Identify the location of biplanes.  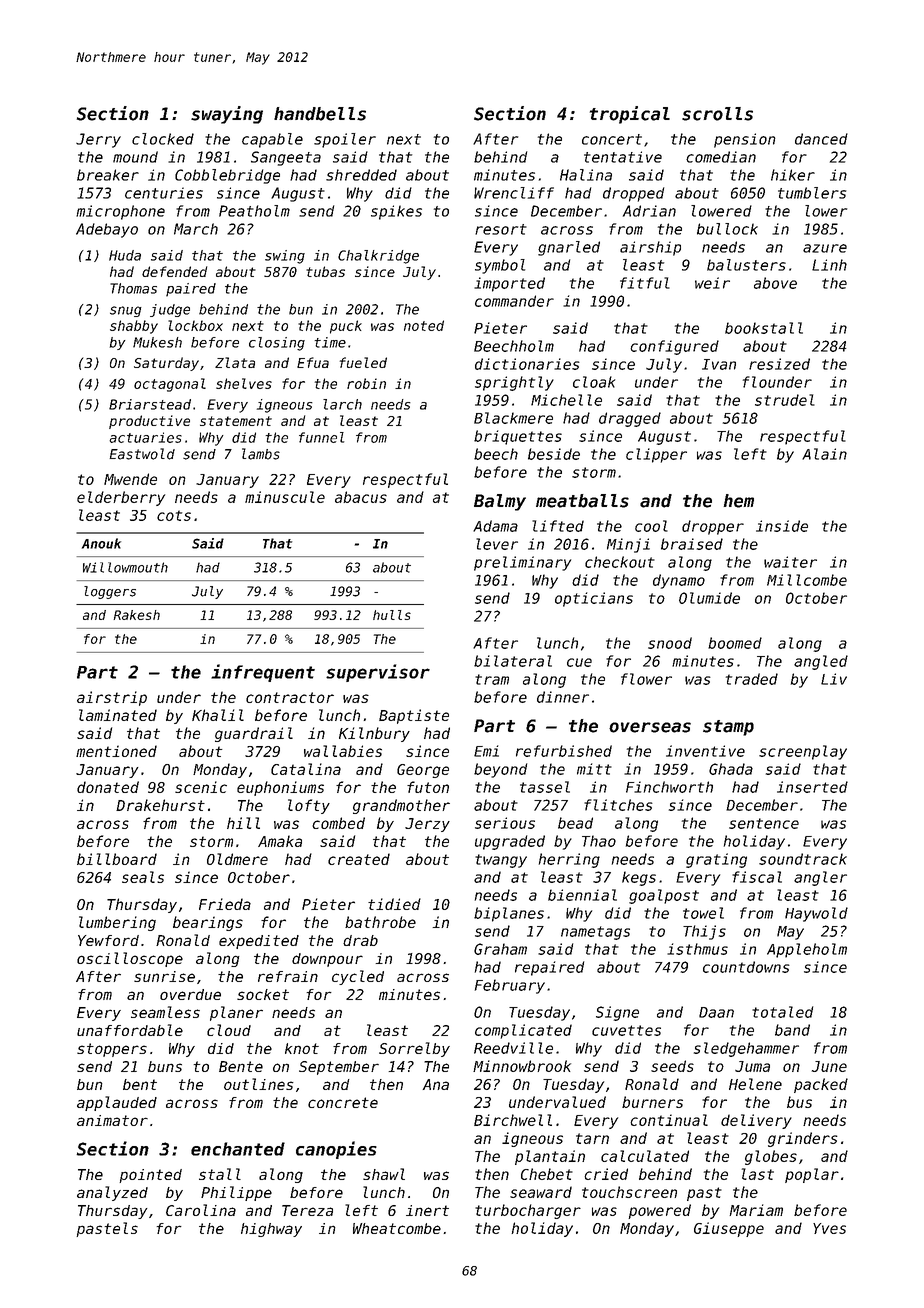
(509, 914).
